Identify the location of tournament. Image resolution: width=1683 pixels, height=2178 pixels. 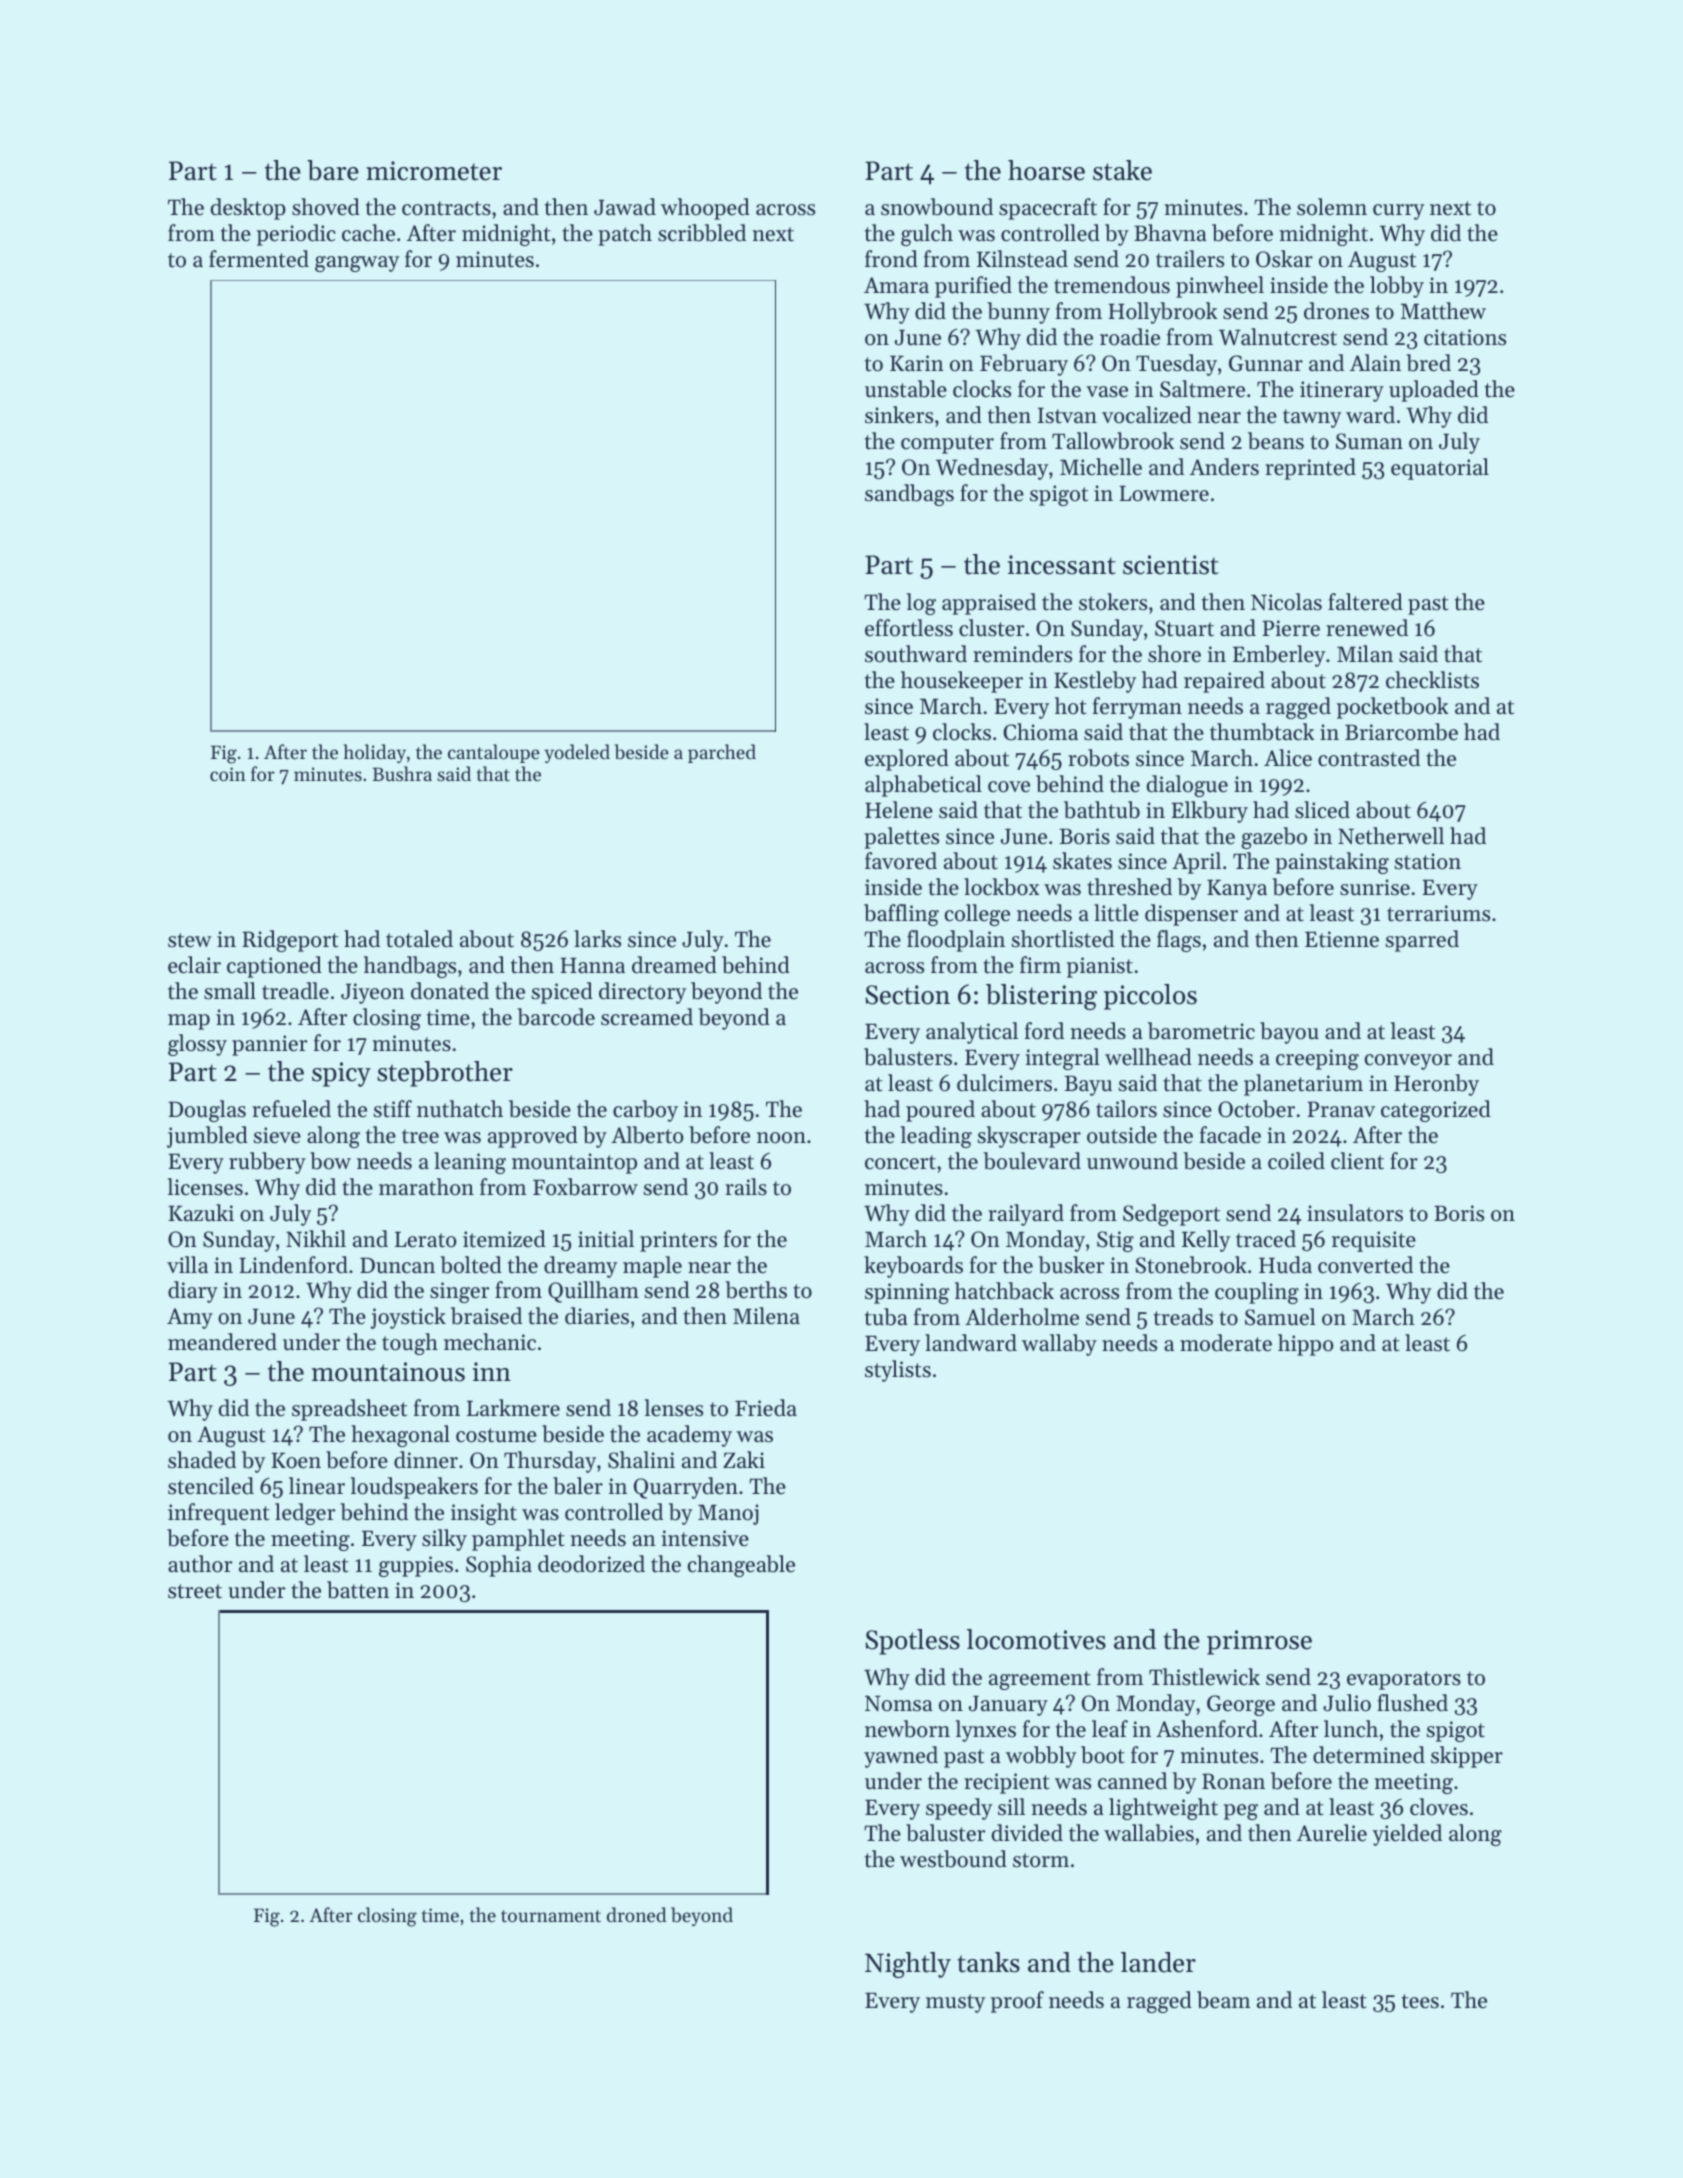
(551, 1916).
